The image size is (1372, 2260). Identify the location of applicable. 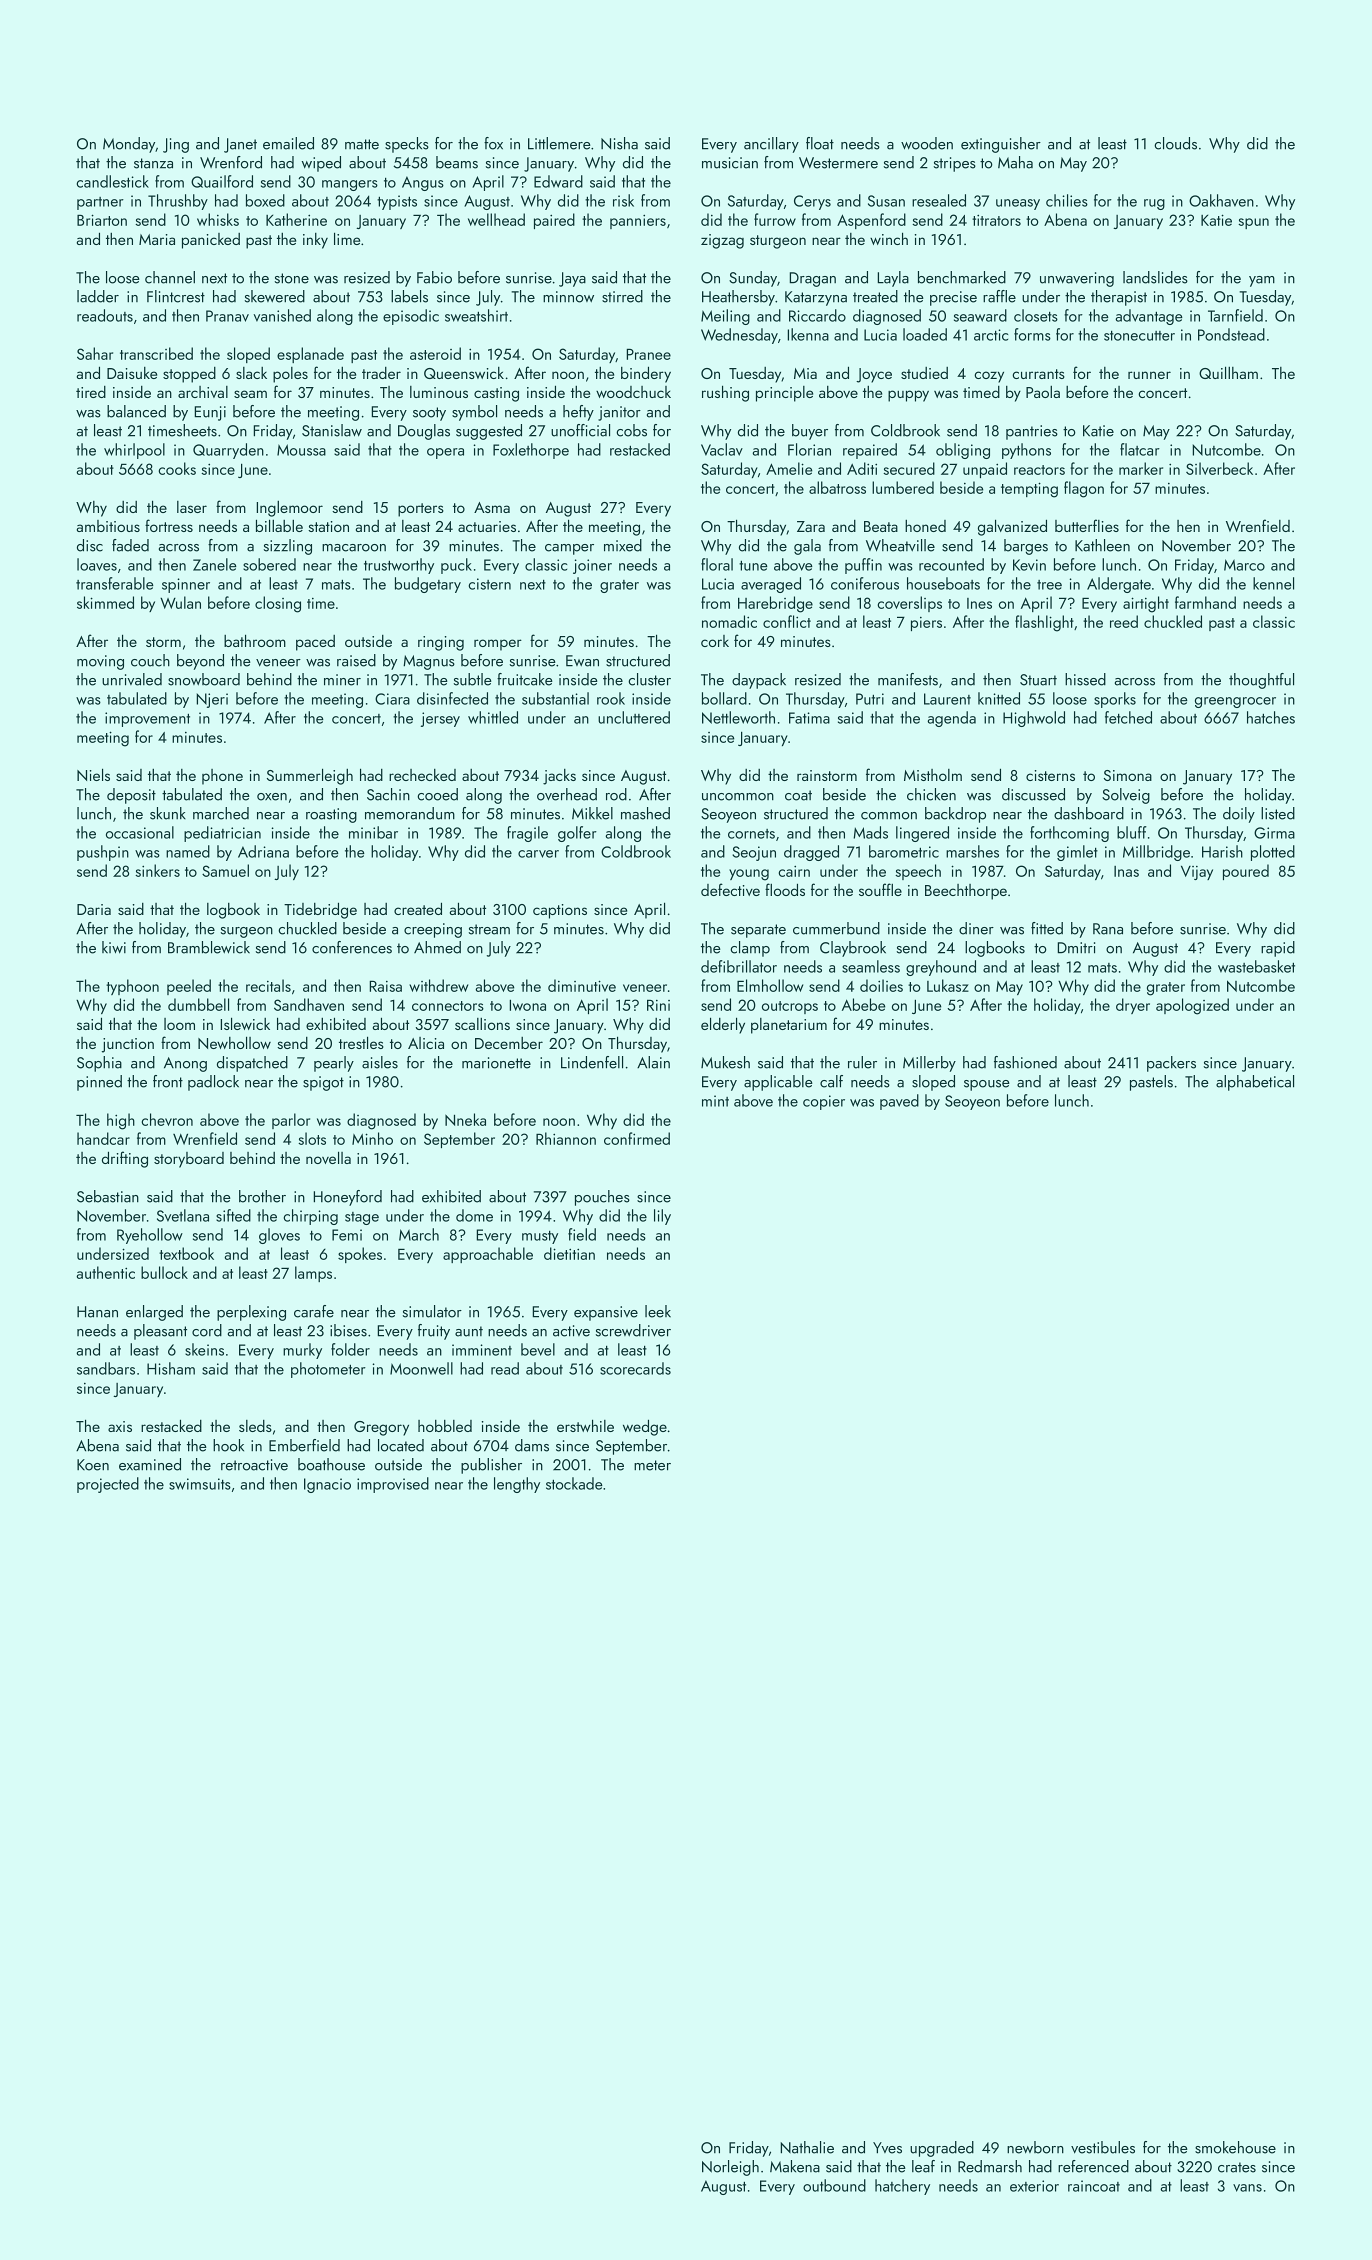
(778, 1083).
